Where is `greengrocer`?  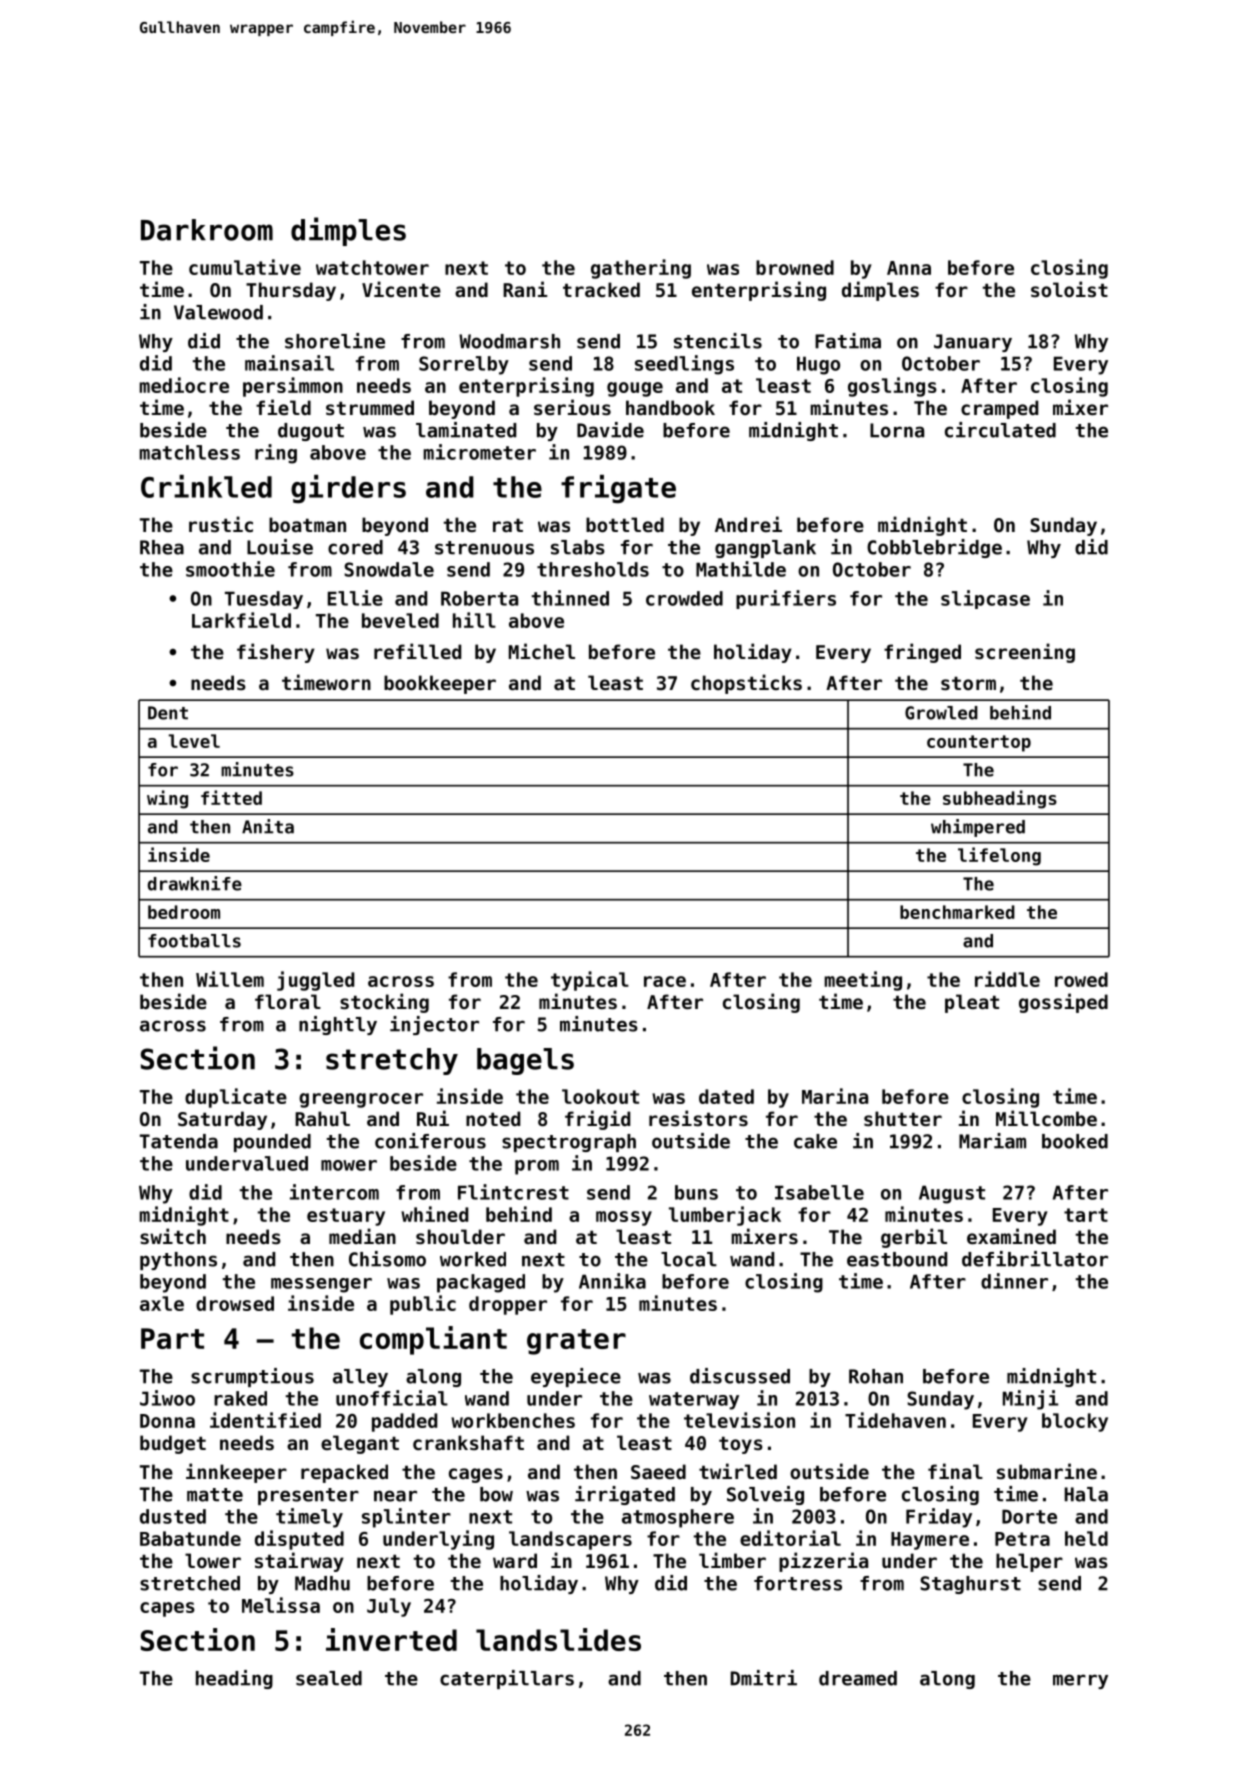
greengrocer is located at coordinates (361, 1100).
